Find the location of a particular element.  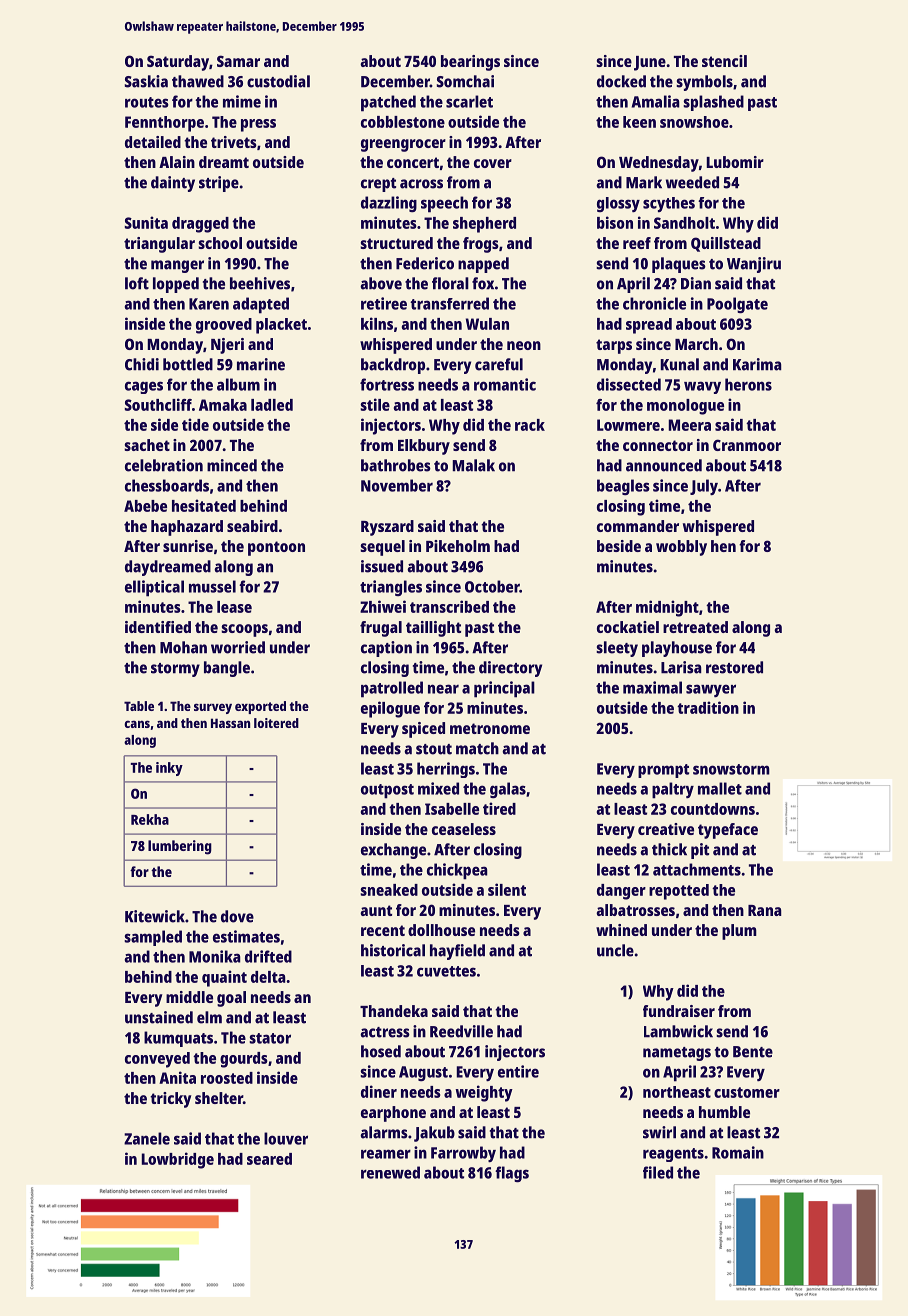

silent is located at coordinates (507, 889).
